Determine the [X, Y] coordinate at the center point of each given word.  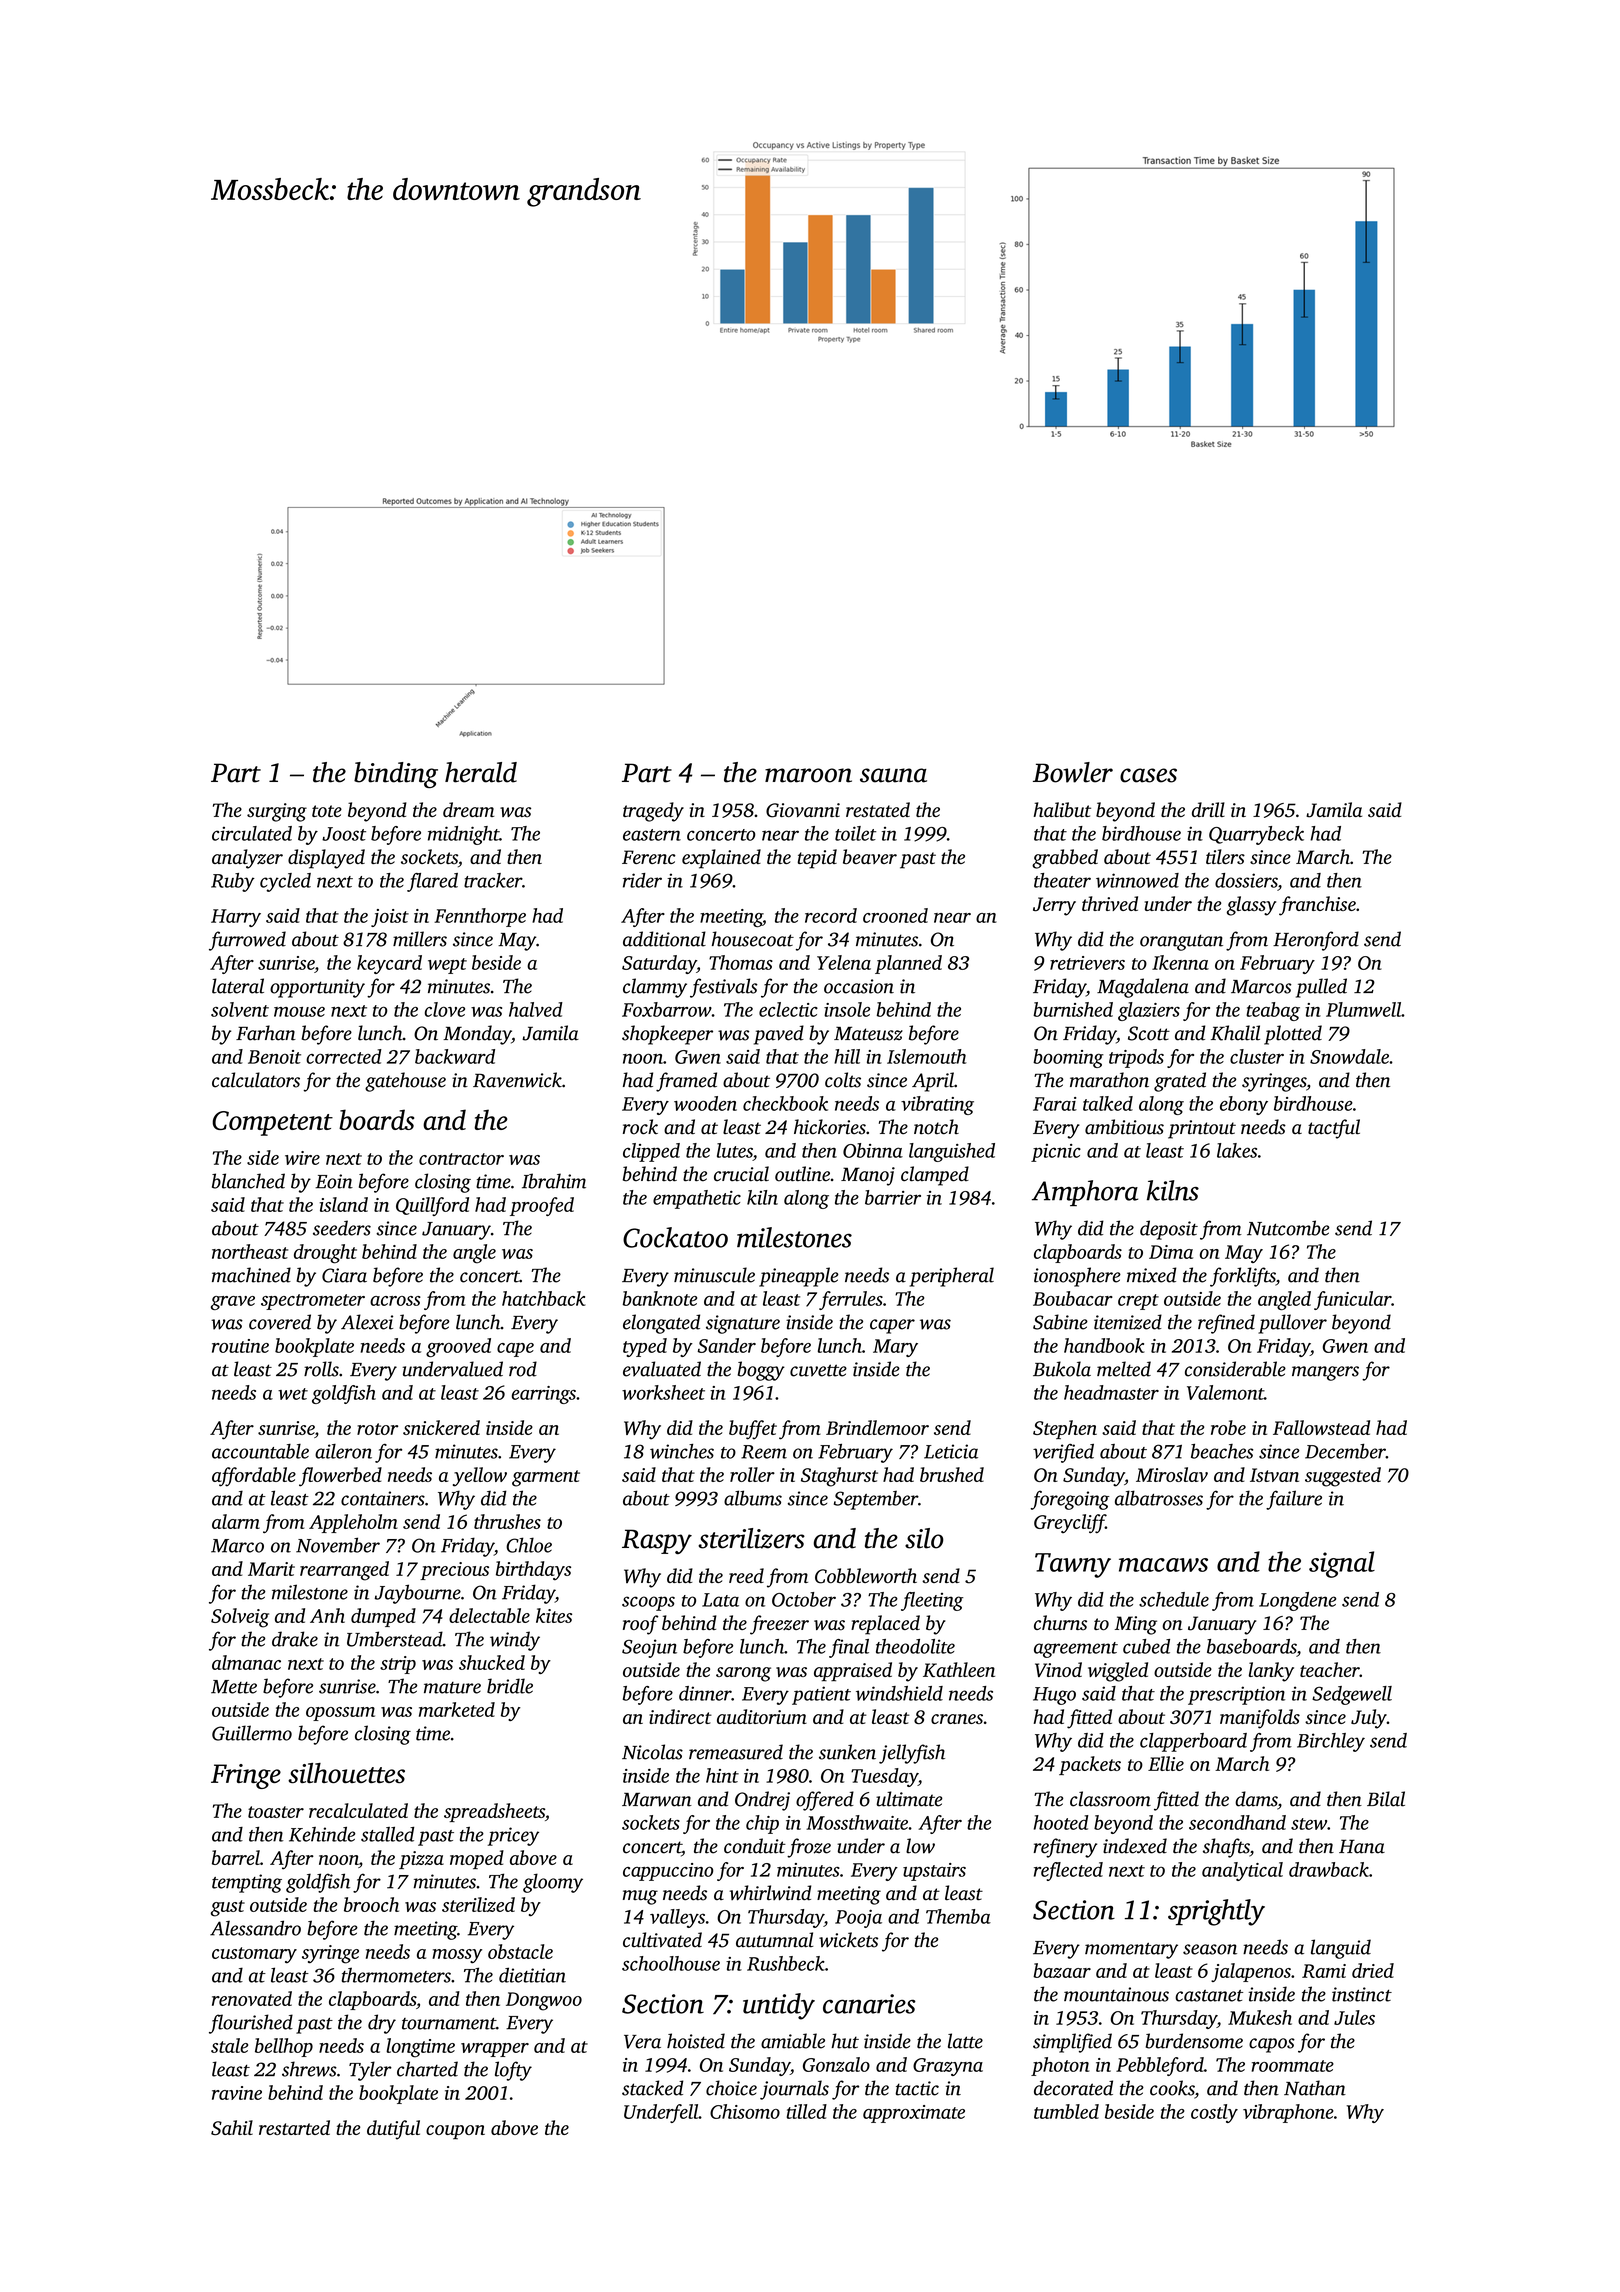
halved [536, 1009]
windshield [899, 1693]
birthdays [533, 1571]
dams [1256, 1800]
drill [1208, 809]
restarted [294, 2127]
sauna [893, 775]
